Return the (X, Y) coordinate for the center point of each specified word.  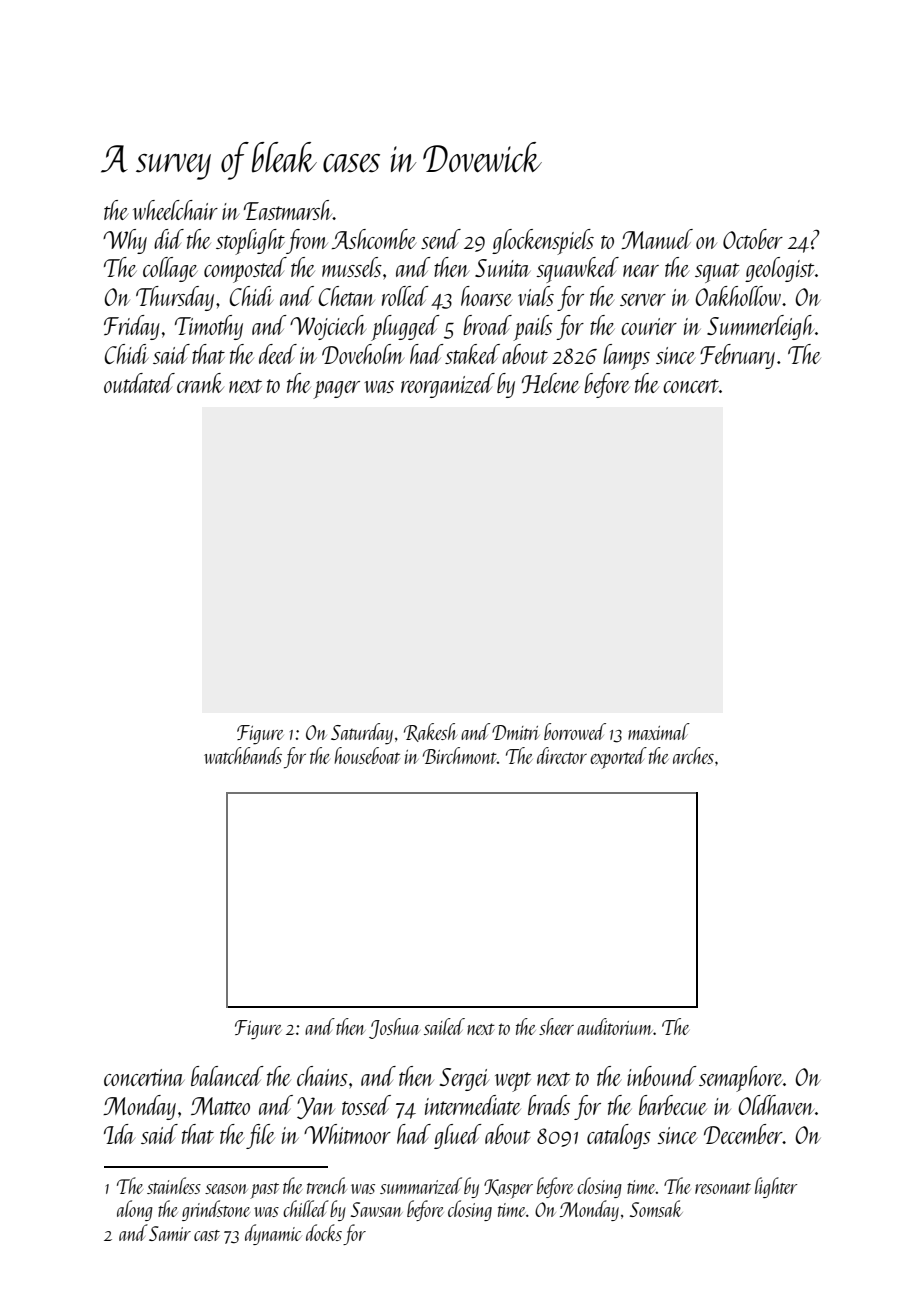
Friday (132, 327)
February (737, 356)
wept (513, 1082)
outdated (139, 383)
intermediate (473, 1105)
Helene (550, 383)
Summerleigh (760, 327)
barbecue (673, 1105)
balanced (227, 1076)
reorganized (448, 385)
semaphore (741, 1079)
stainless (174, 1185)
